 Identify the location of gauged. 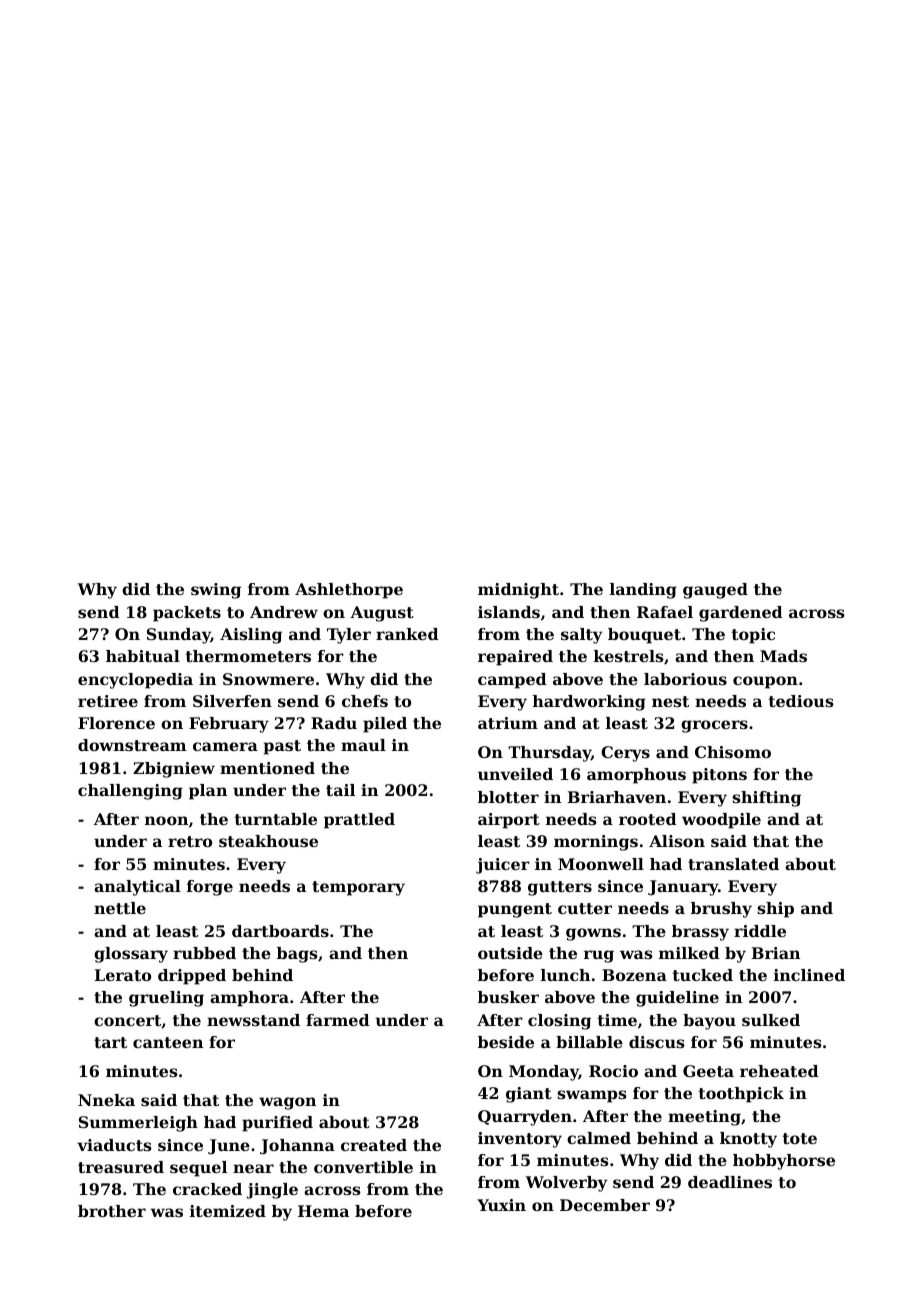
(715, 591).
